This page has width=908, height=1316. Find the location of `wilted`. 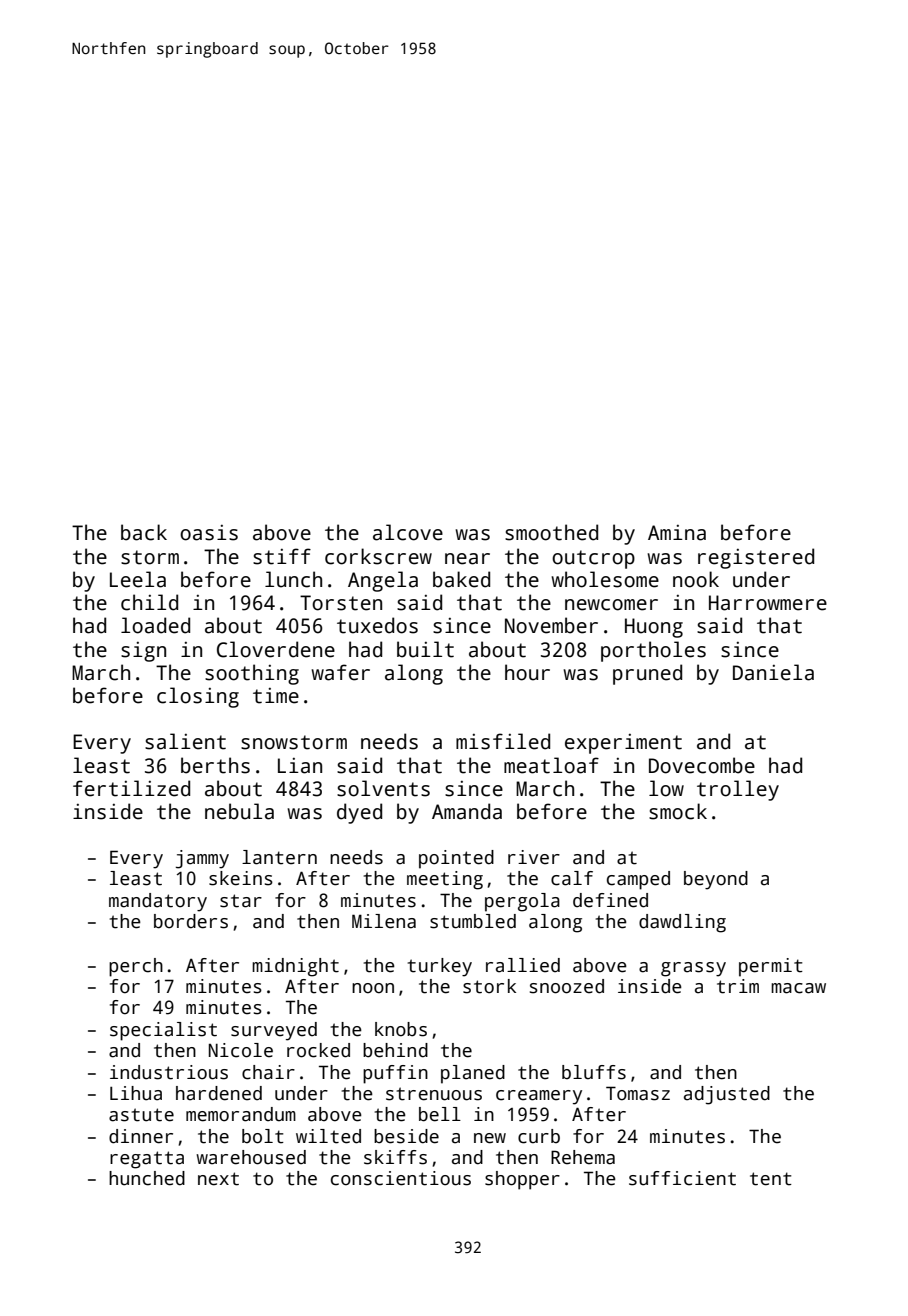

wilted is located at coordinates (328, 1136).
